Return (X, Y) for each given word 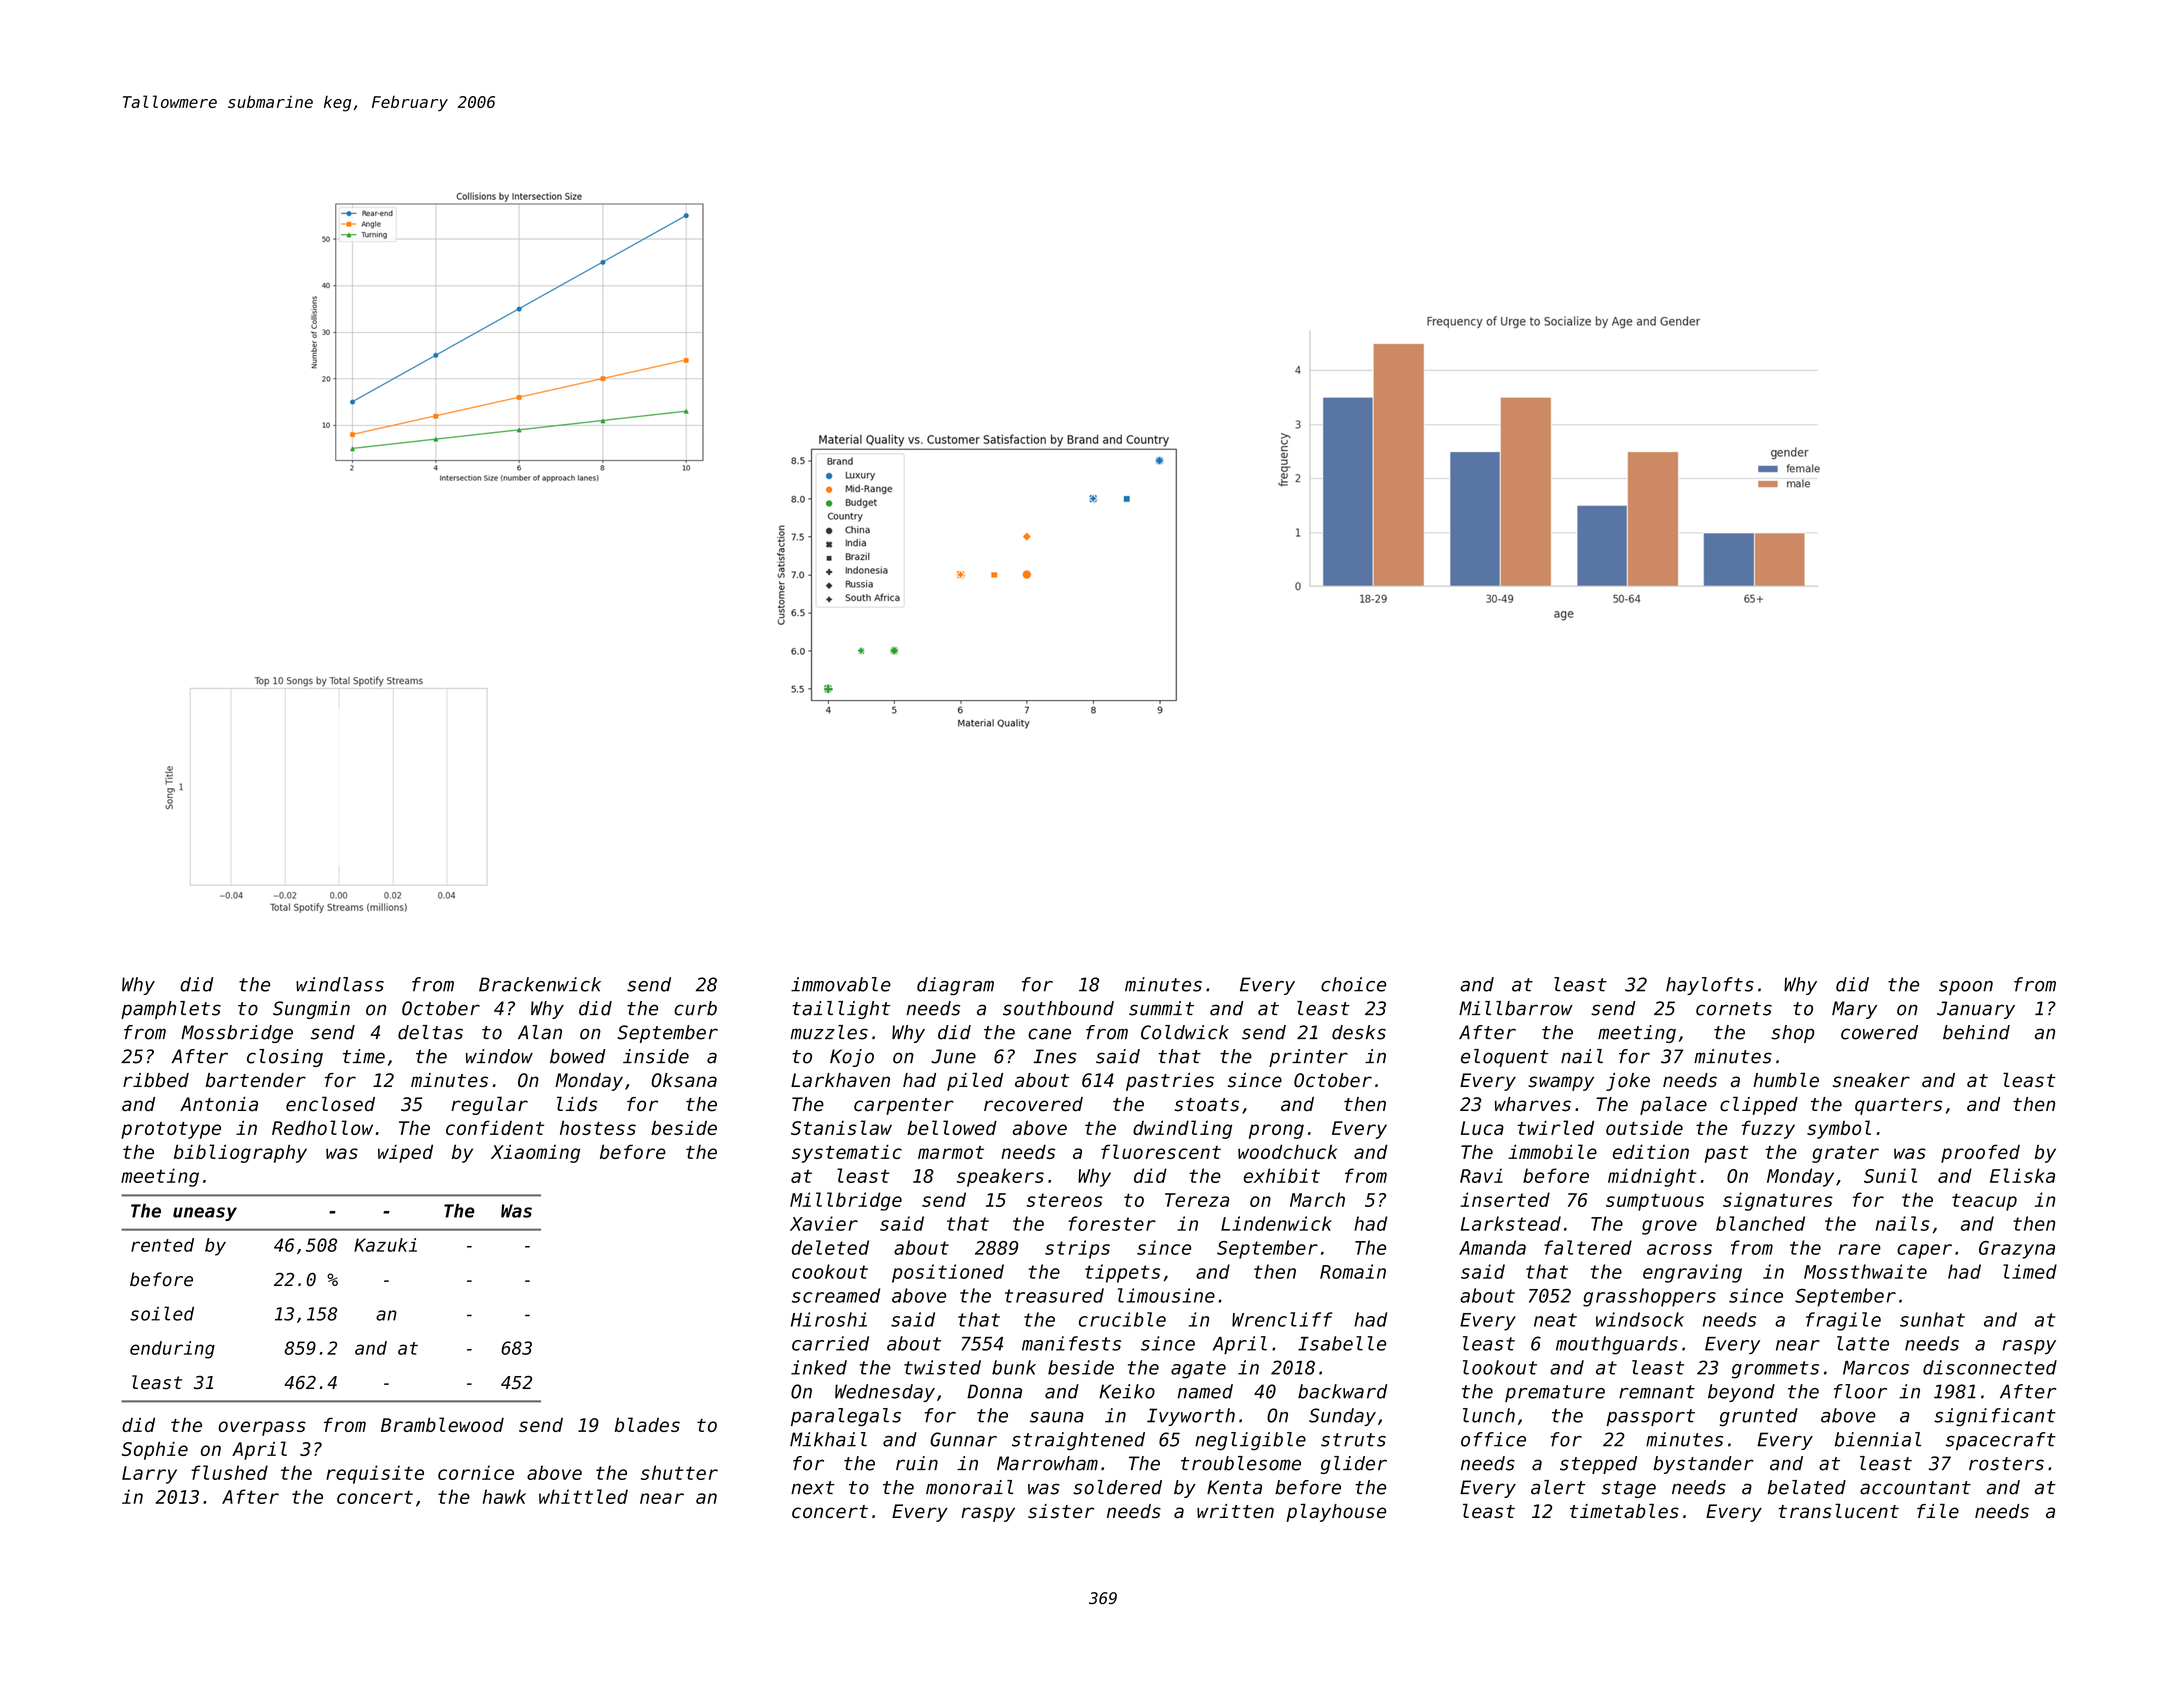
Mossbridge (237, 1034)
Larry (149, 1475)
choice (1353, 984)
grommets (1775, 1370)
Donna (994, 1391)
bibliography (240, 1153)
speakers (1000, 1177)
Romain (1353, 1271)
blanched (1760, 1223)
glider (1354, 1465)
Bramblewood (442, 1424)
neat (1555, 1320)
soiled (162, 1313)
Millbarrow (1516, 1008)
